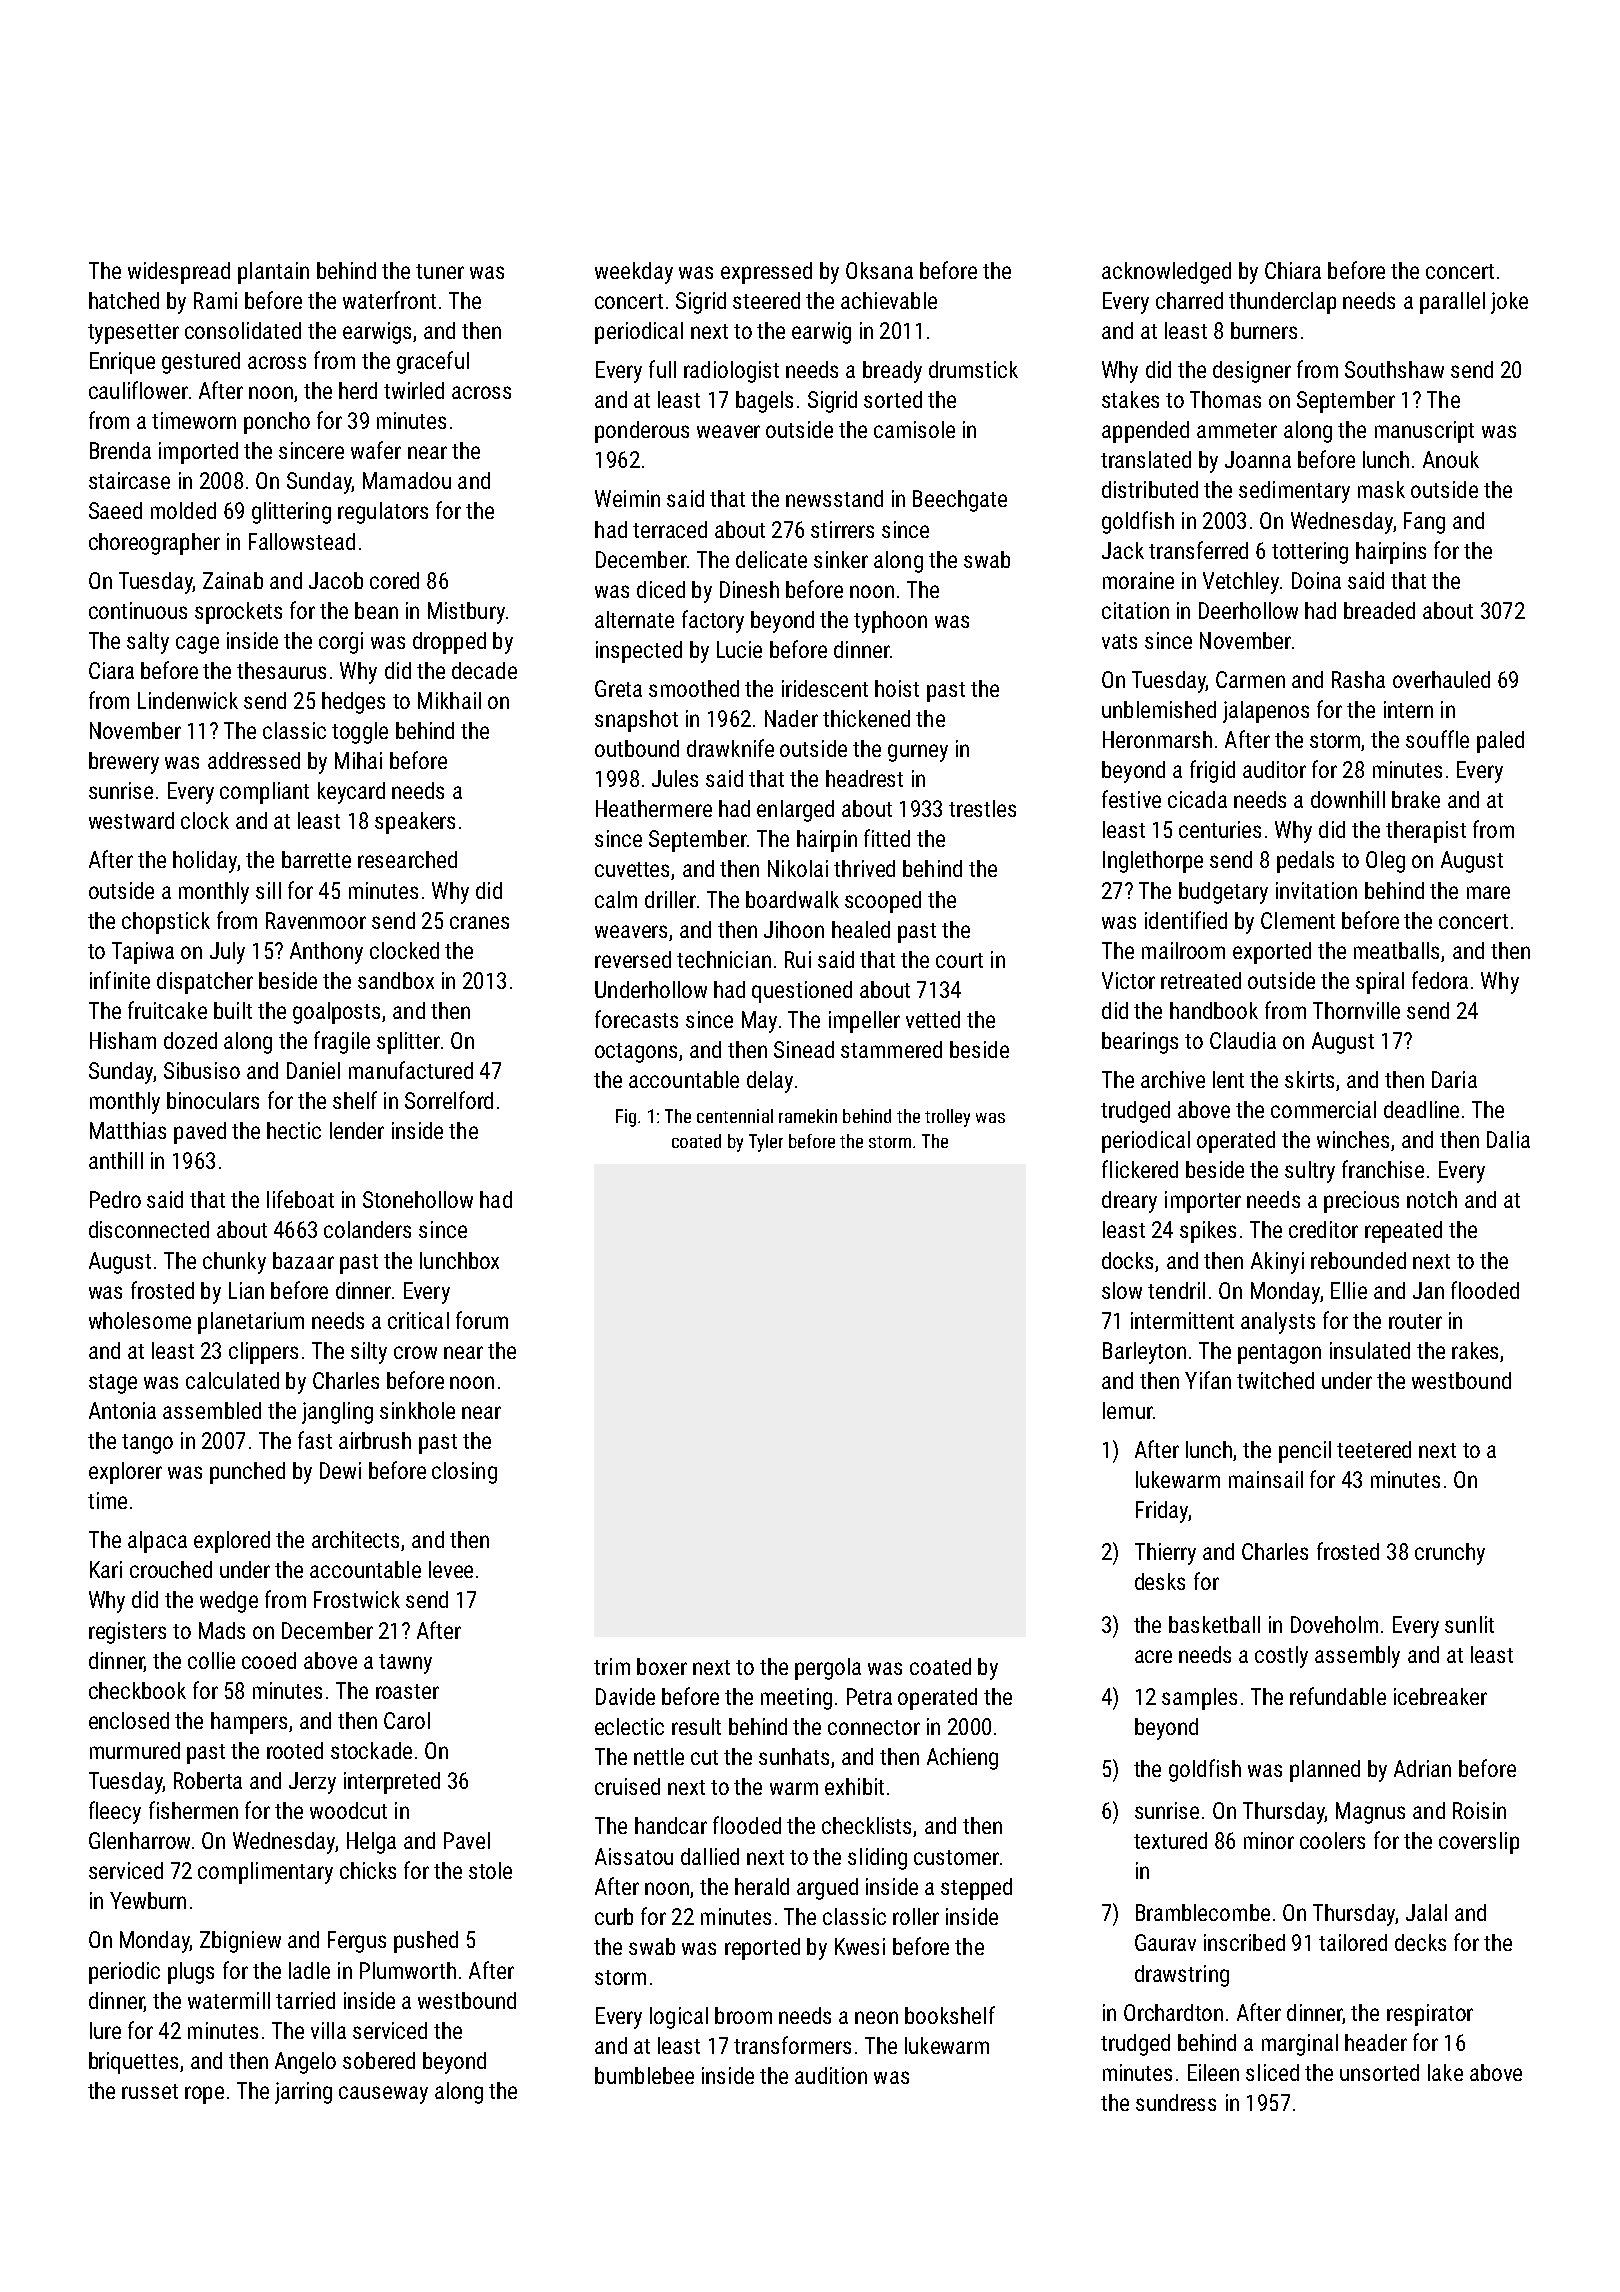 This screenshot has width=1620, height=2292. What do you see at coordinates (131, 820) in the screenshot?
I see `westward` at bounding box center [131, 820].
